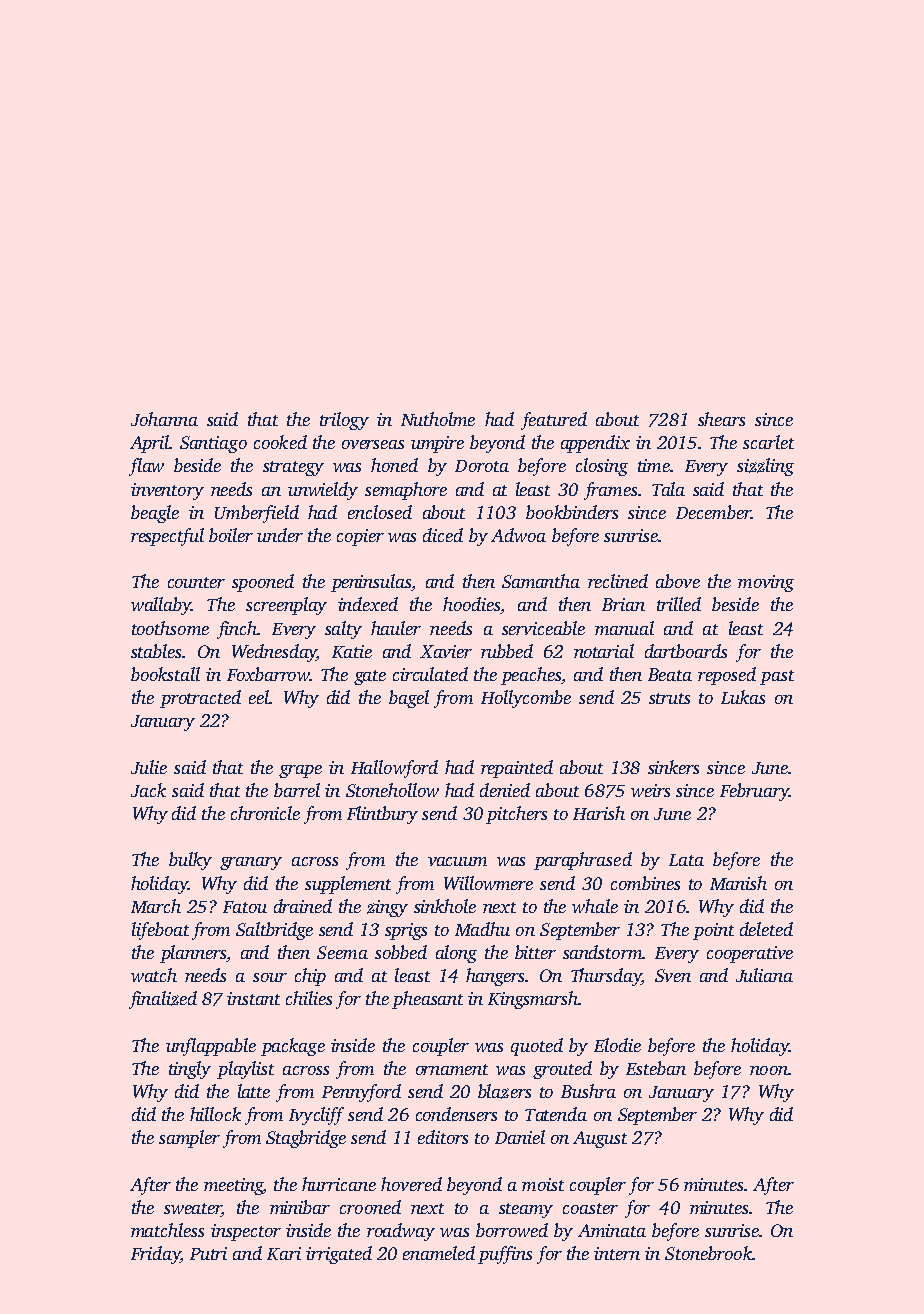 Image resolution: width=924 pixels, height=1314 pixels. What do you see at coordinates (754, 792) in the image?
I see `February` at bounding box center [754, 792].
